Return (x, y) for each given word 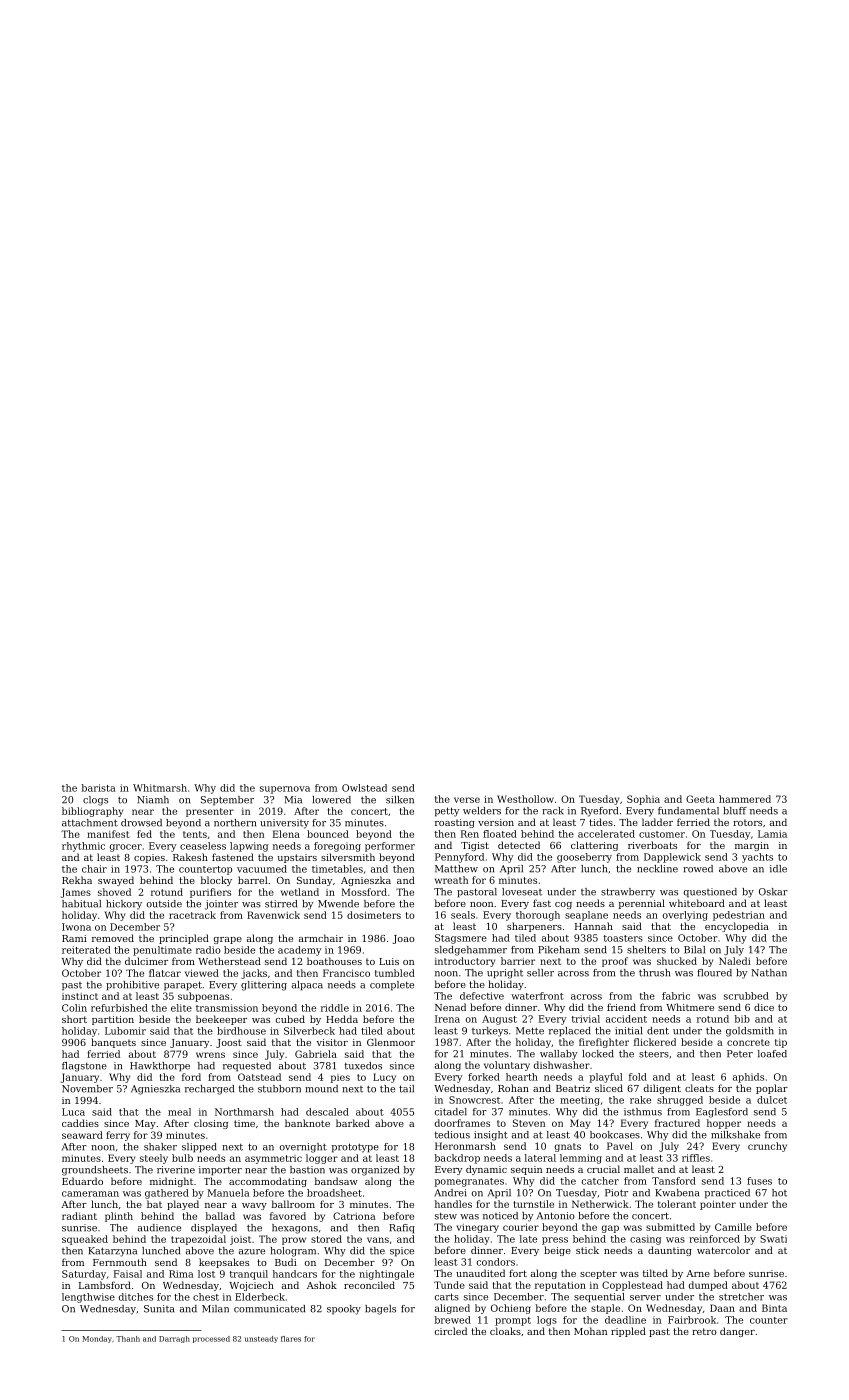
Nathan (769, 973)
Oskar (773, 892)
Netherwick (600, 1204)
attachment (90, 823)
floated (500, 834)
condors (496, 1262)
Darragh (174, 1339)
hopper (724, 1124)
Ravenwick (273, 915)
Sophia (643, 800)
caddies (80, 1123)
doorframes (462, 1123)
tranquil (249, 1275)
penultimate (162, 951)
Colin (74, 1008)
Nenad (450, 1007)
